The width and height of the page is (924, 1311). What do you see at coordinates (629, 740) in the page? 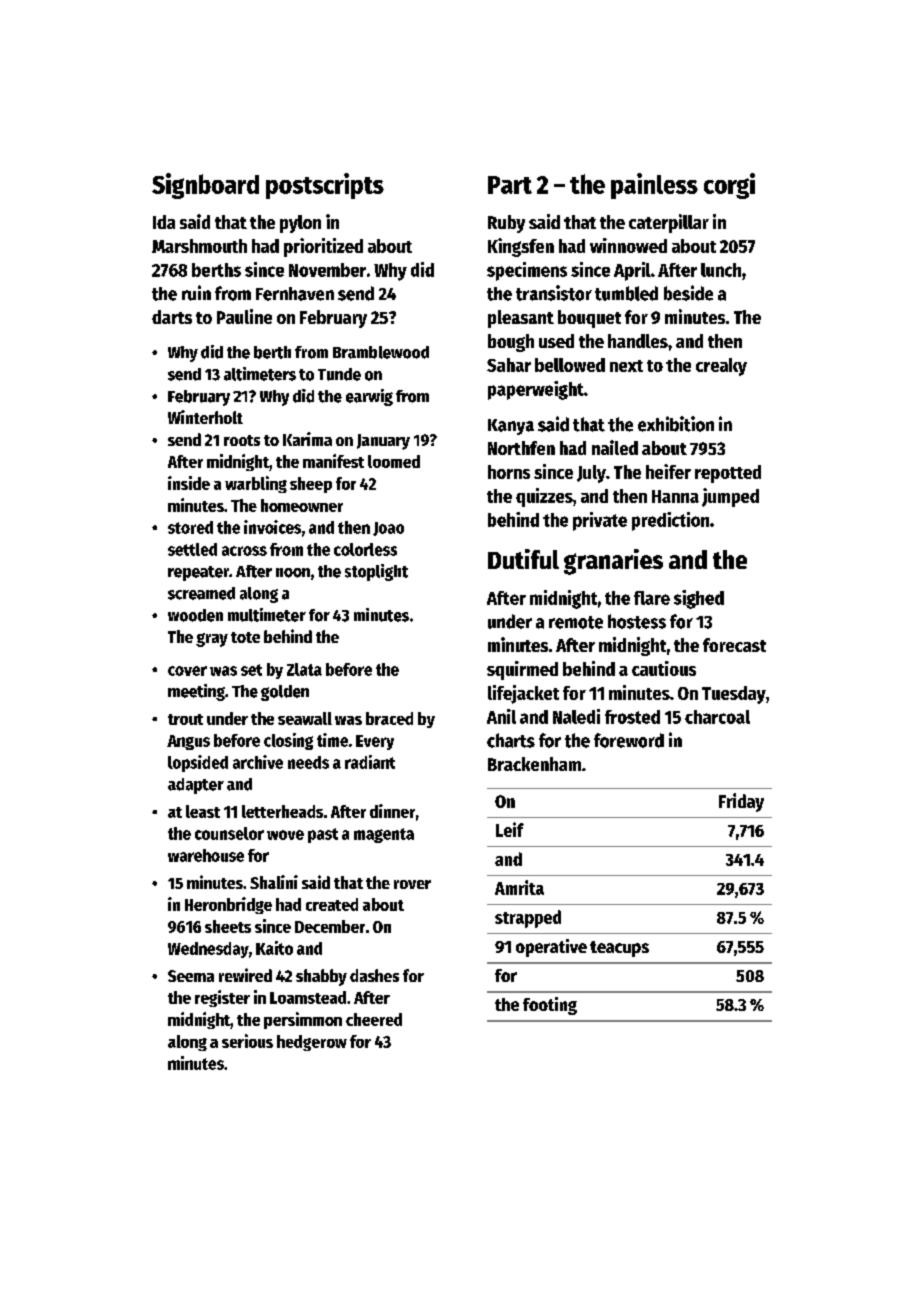
I see `foreword` at bounding box center [629, 740].
